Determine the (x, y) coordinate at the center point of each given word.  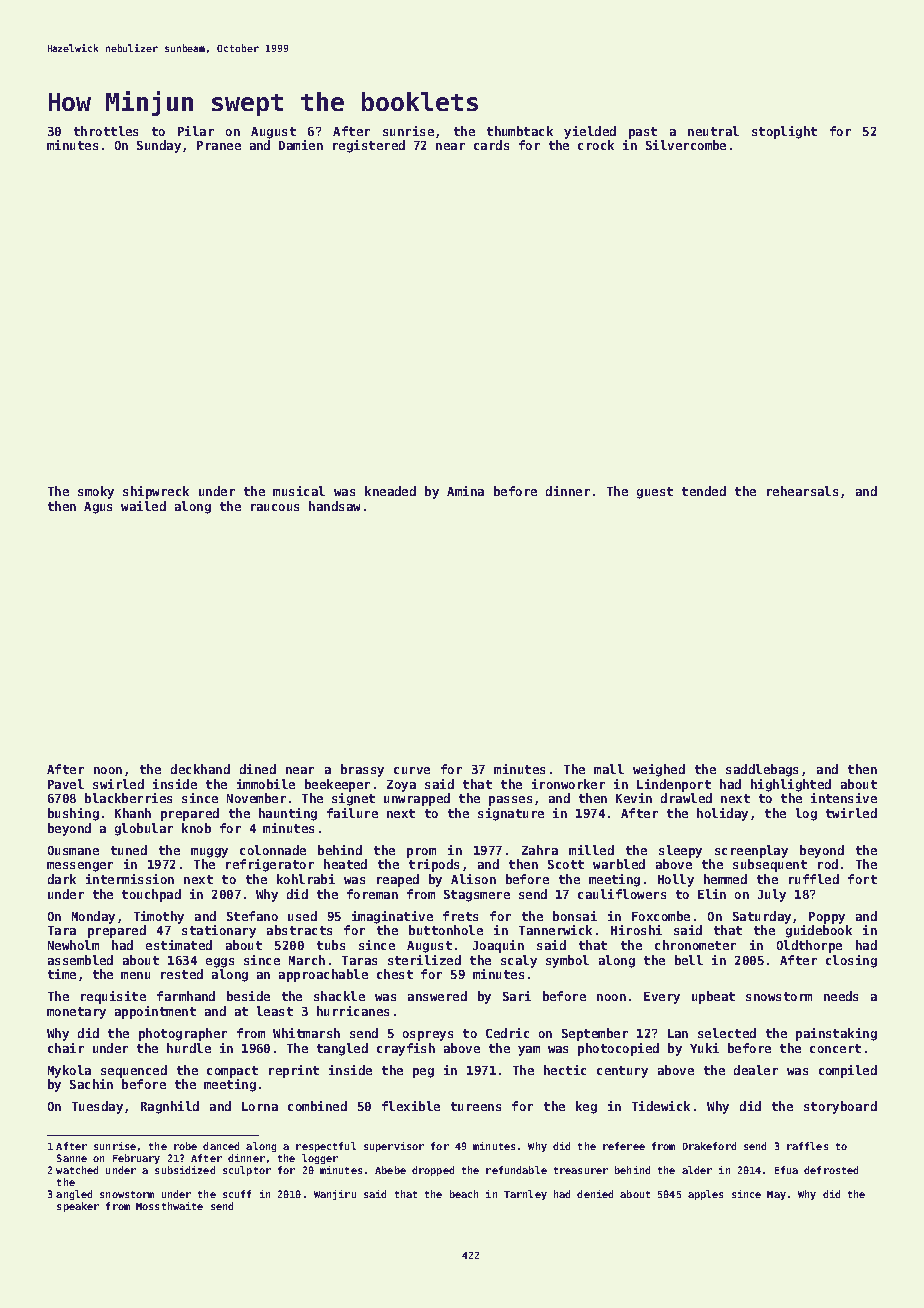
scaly (519, 961)
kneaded (390, 491)
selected (727, 1033)
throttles (106, 131)
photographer (183, 1034)
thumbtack (520, 131)
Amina (465, 491)
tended (704, 491)
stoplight (784, 132)
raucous (275, 507)
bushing (73, 814)
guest (655, 493)
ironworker (568, 784)
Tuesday (97, 1107)
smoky (96, 492)
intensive (844, 798)
